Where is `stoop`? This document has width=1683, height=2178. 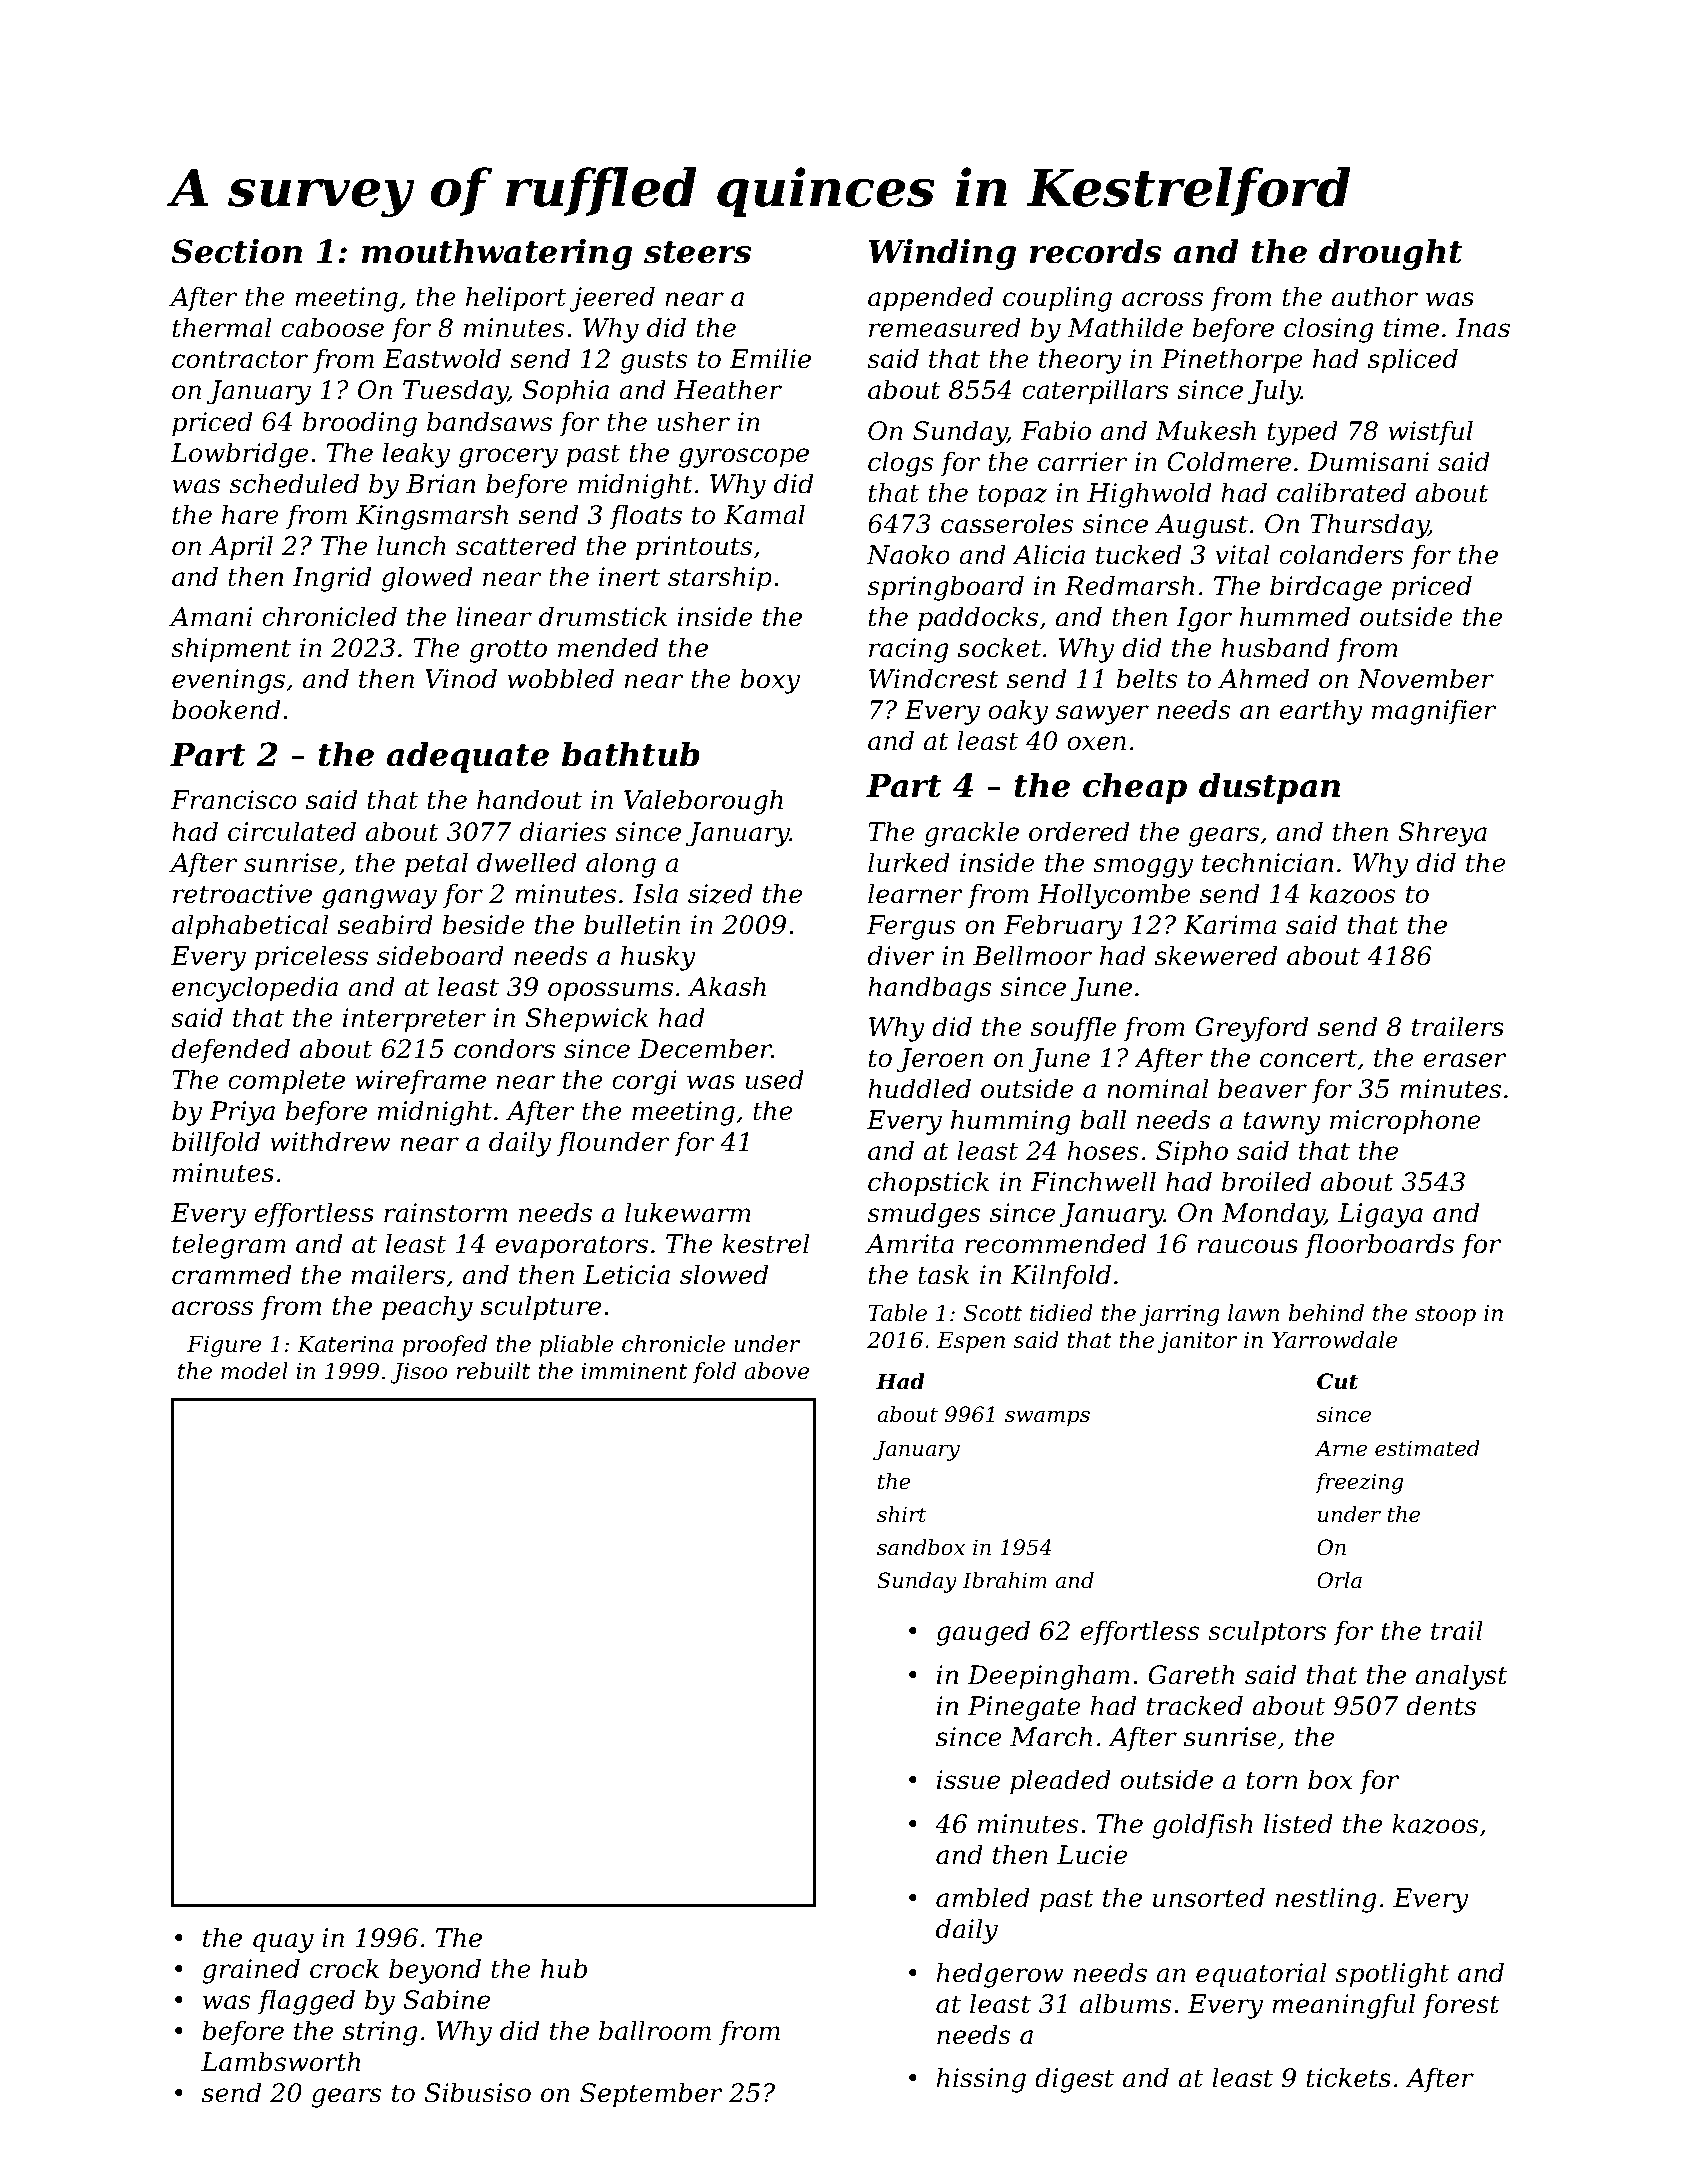
stoop is located at coordinates (1445, 1316).
